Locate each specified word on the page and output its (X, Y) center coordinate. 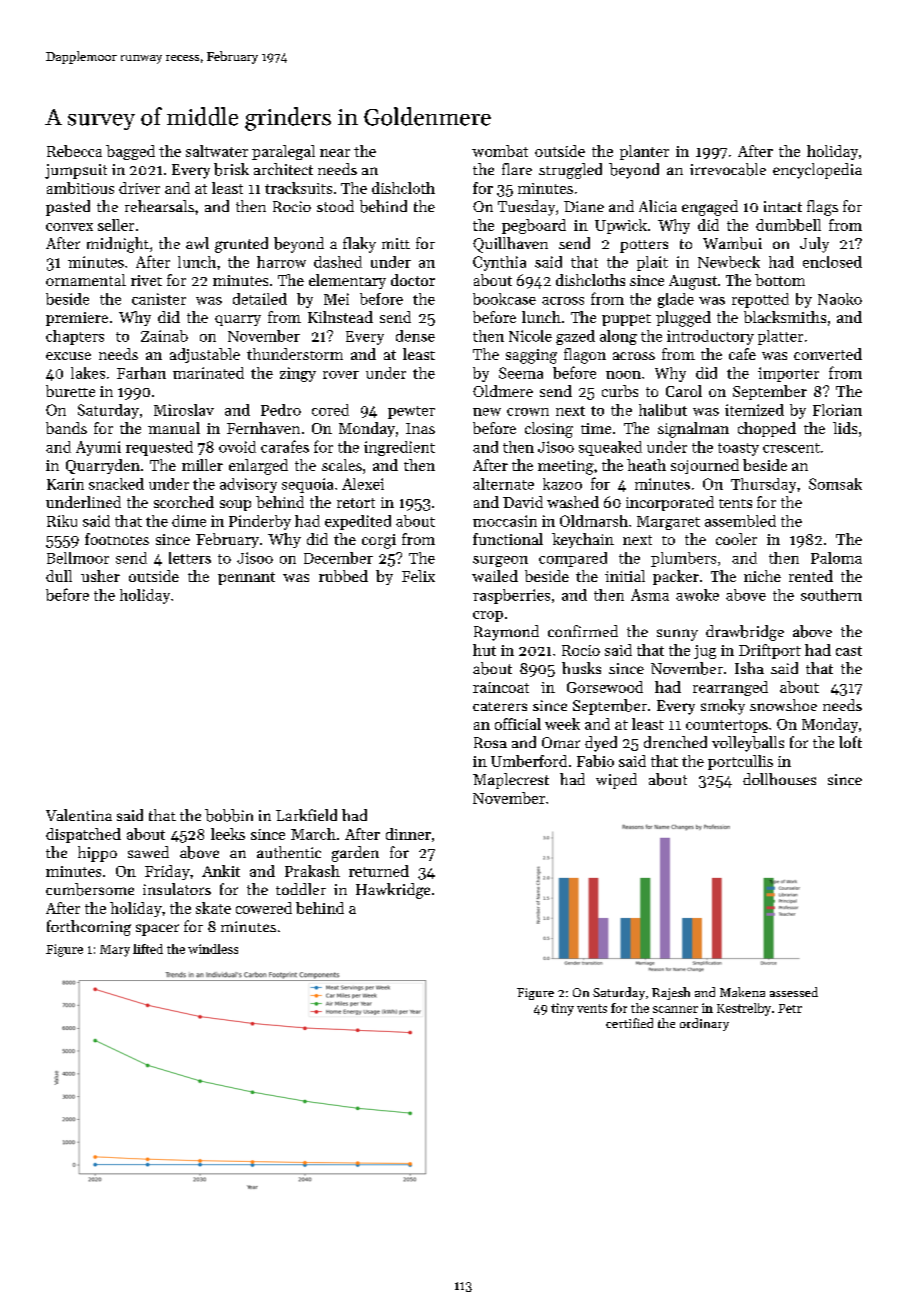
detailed (260, 299)
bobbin (229, 815)
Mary (115, 951)
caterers (500, 706)
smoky (723, 707)
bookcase (504, 299)
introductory (710, 337)
